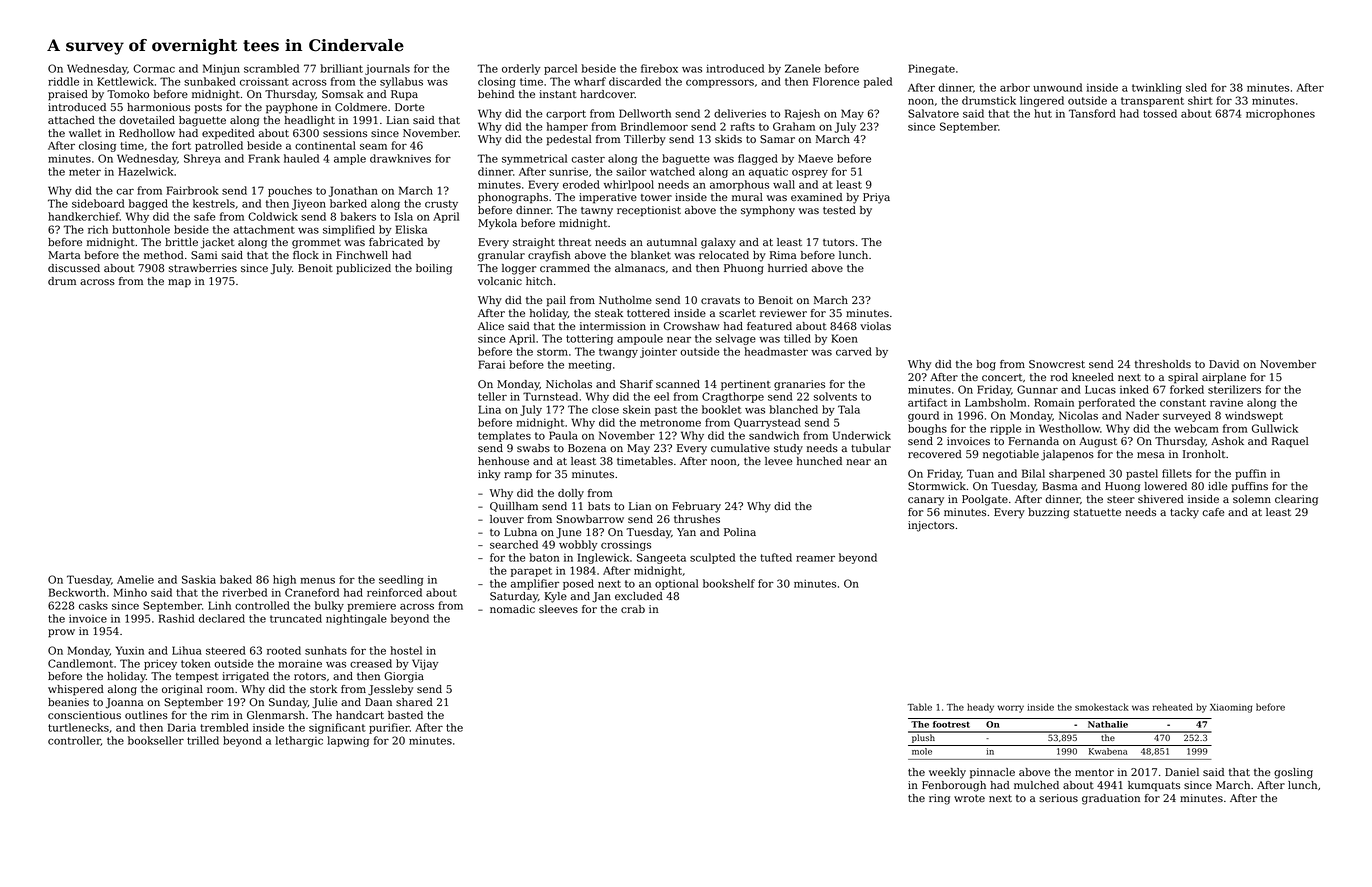  What do you see at coordinates (876, 198) in the screenshot?
I see `Priya` at bounding box center [876, 198].
